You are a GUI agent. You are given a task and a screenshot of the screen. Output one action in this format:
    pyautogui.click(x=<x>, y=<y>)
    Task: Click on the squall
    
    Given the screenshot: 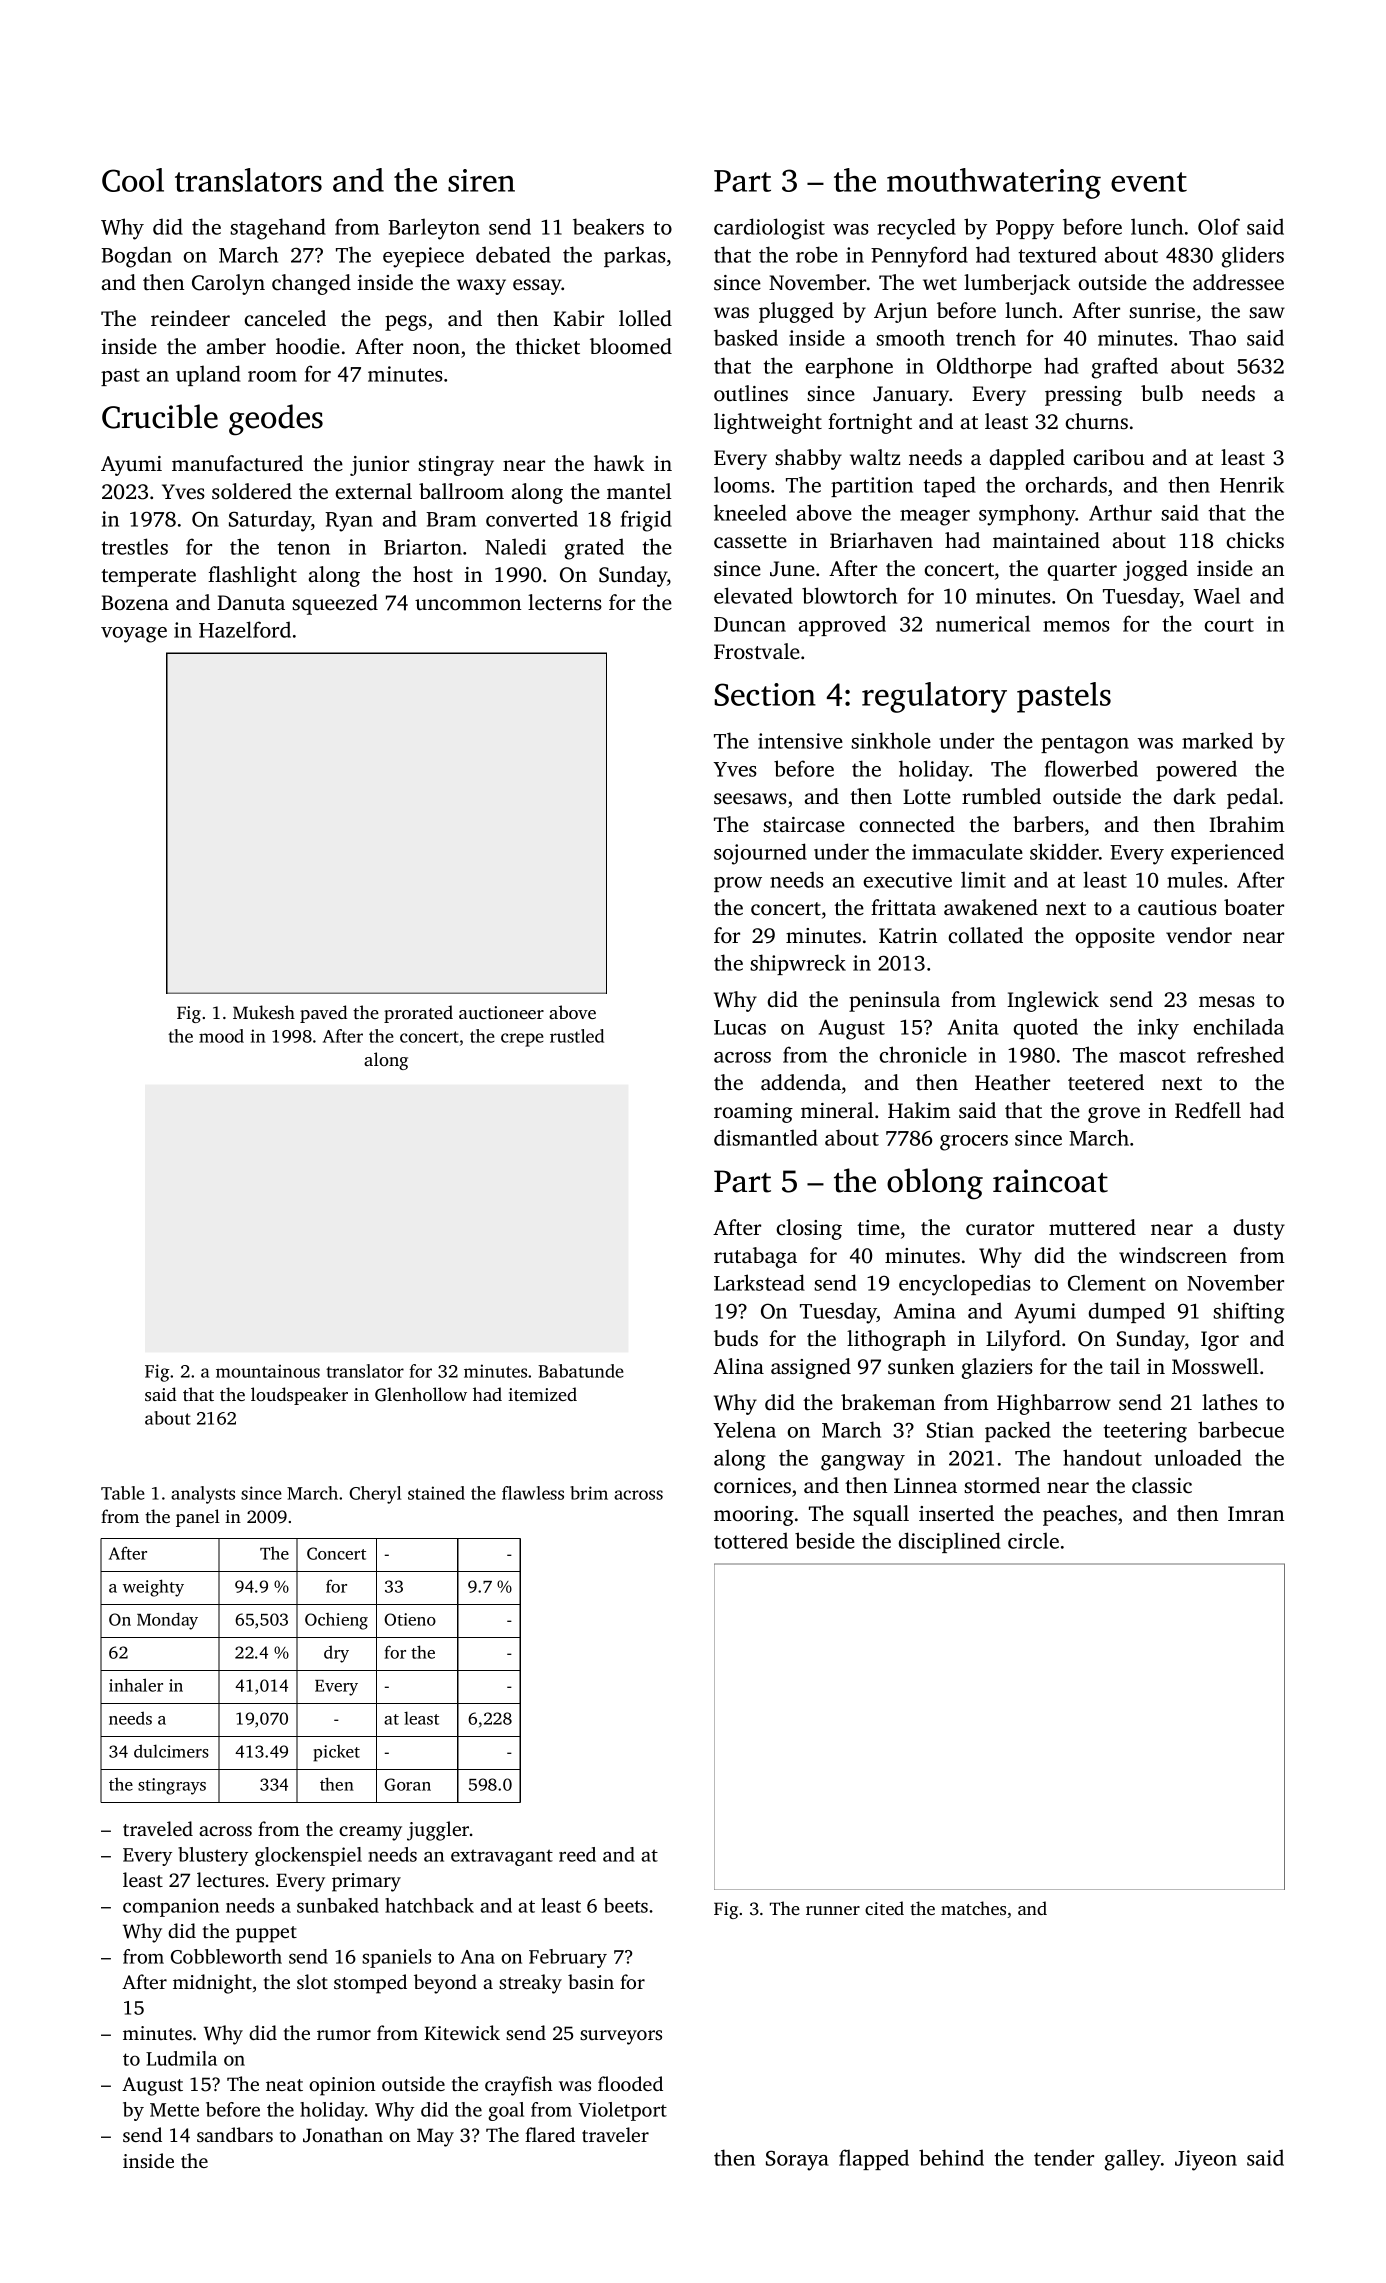 What is the action you would take?
    pyautogui.click(x=881, y=1515)
